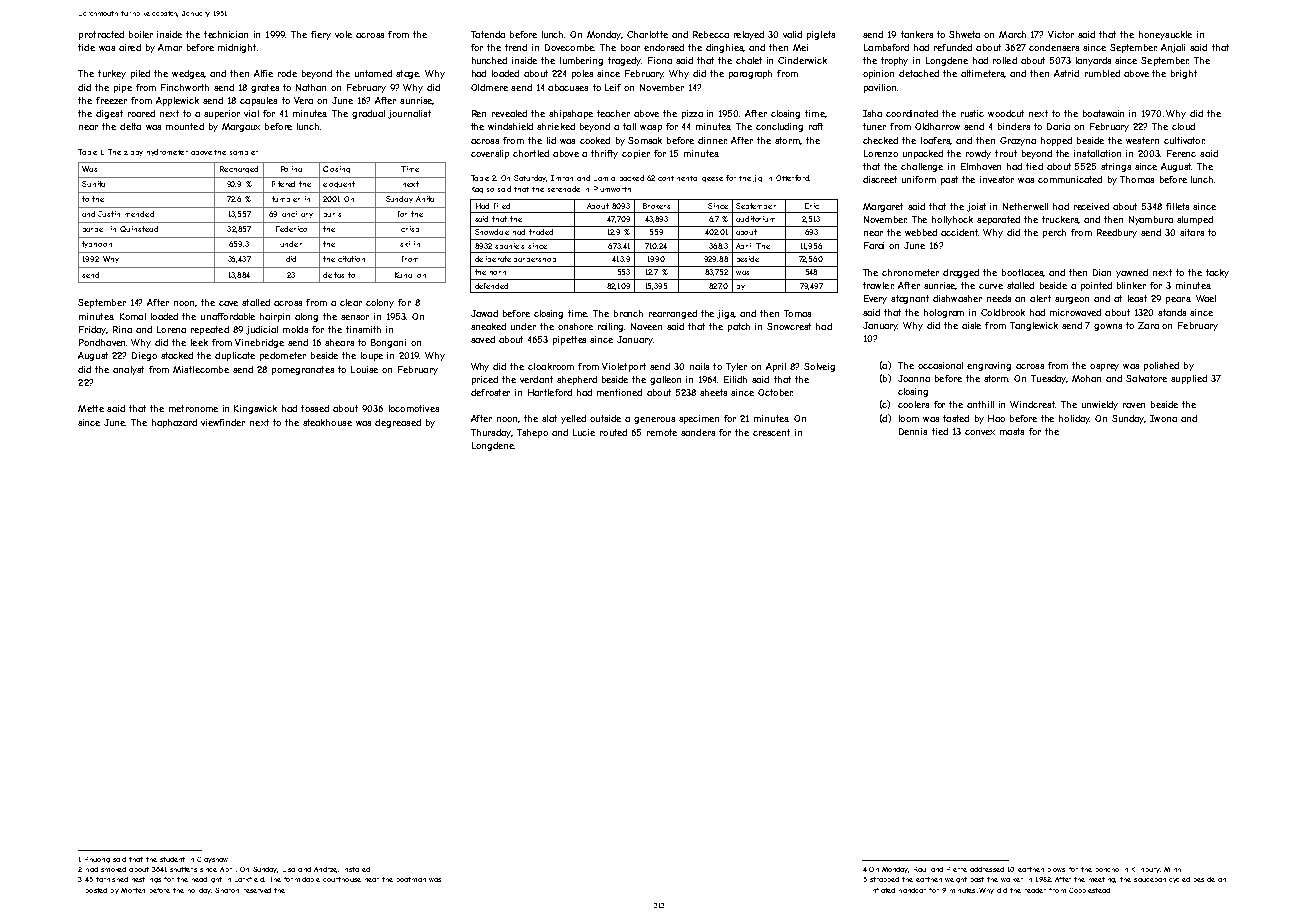 This page has width=1308, height=924. I want to click on turkey, so click(112, 74).
